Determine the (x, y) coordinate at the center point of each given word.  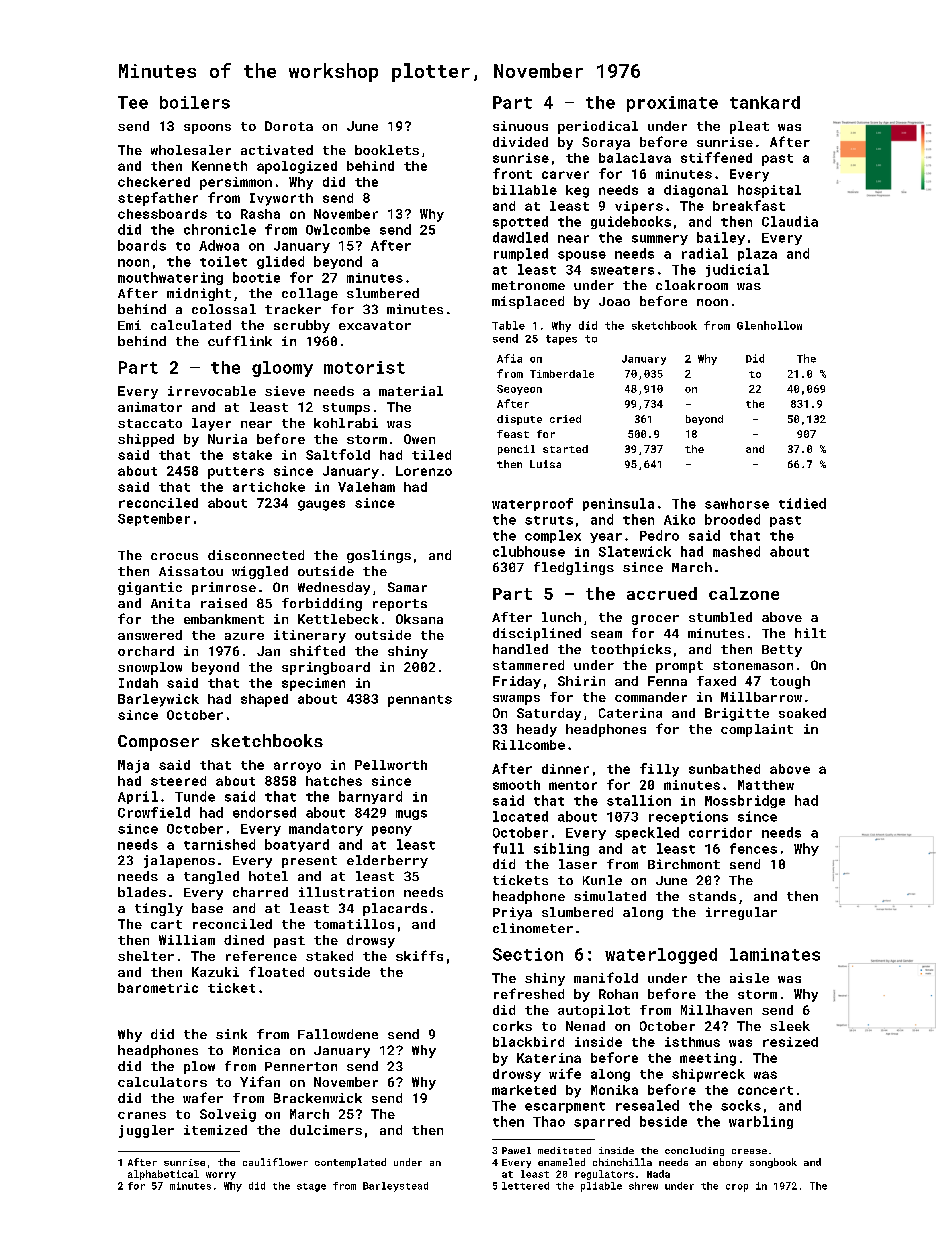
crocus (174, 556)
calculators (162, 1082)
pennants (420, 701)
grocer (655, 620)
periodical (598, 127)
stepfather (158, 199)
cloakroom (692, 285)
